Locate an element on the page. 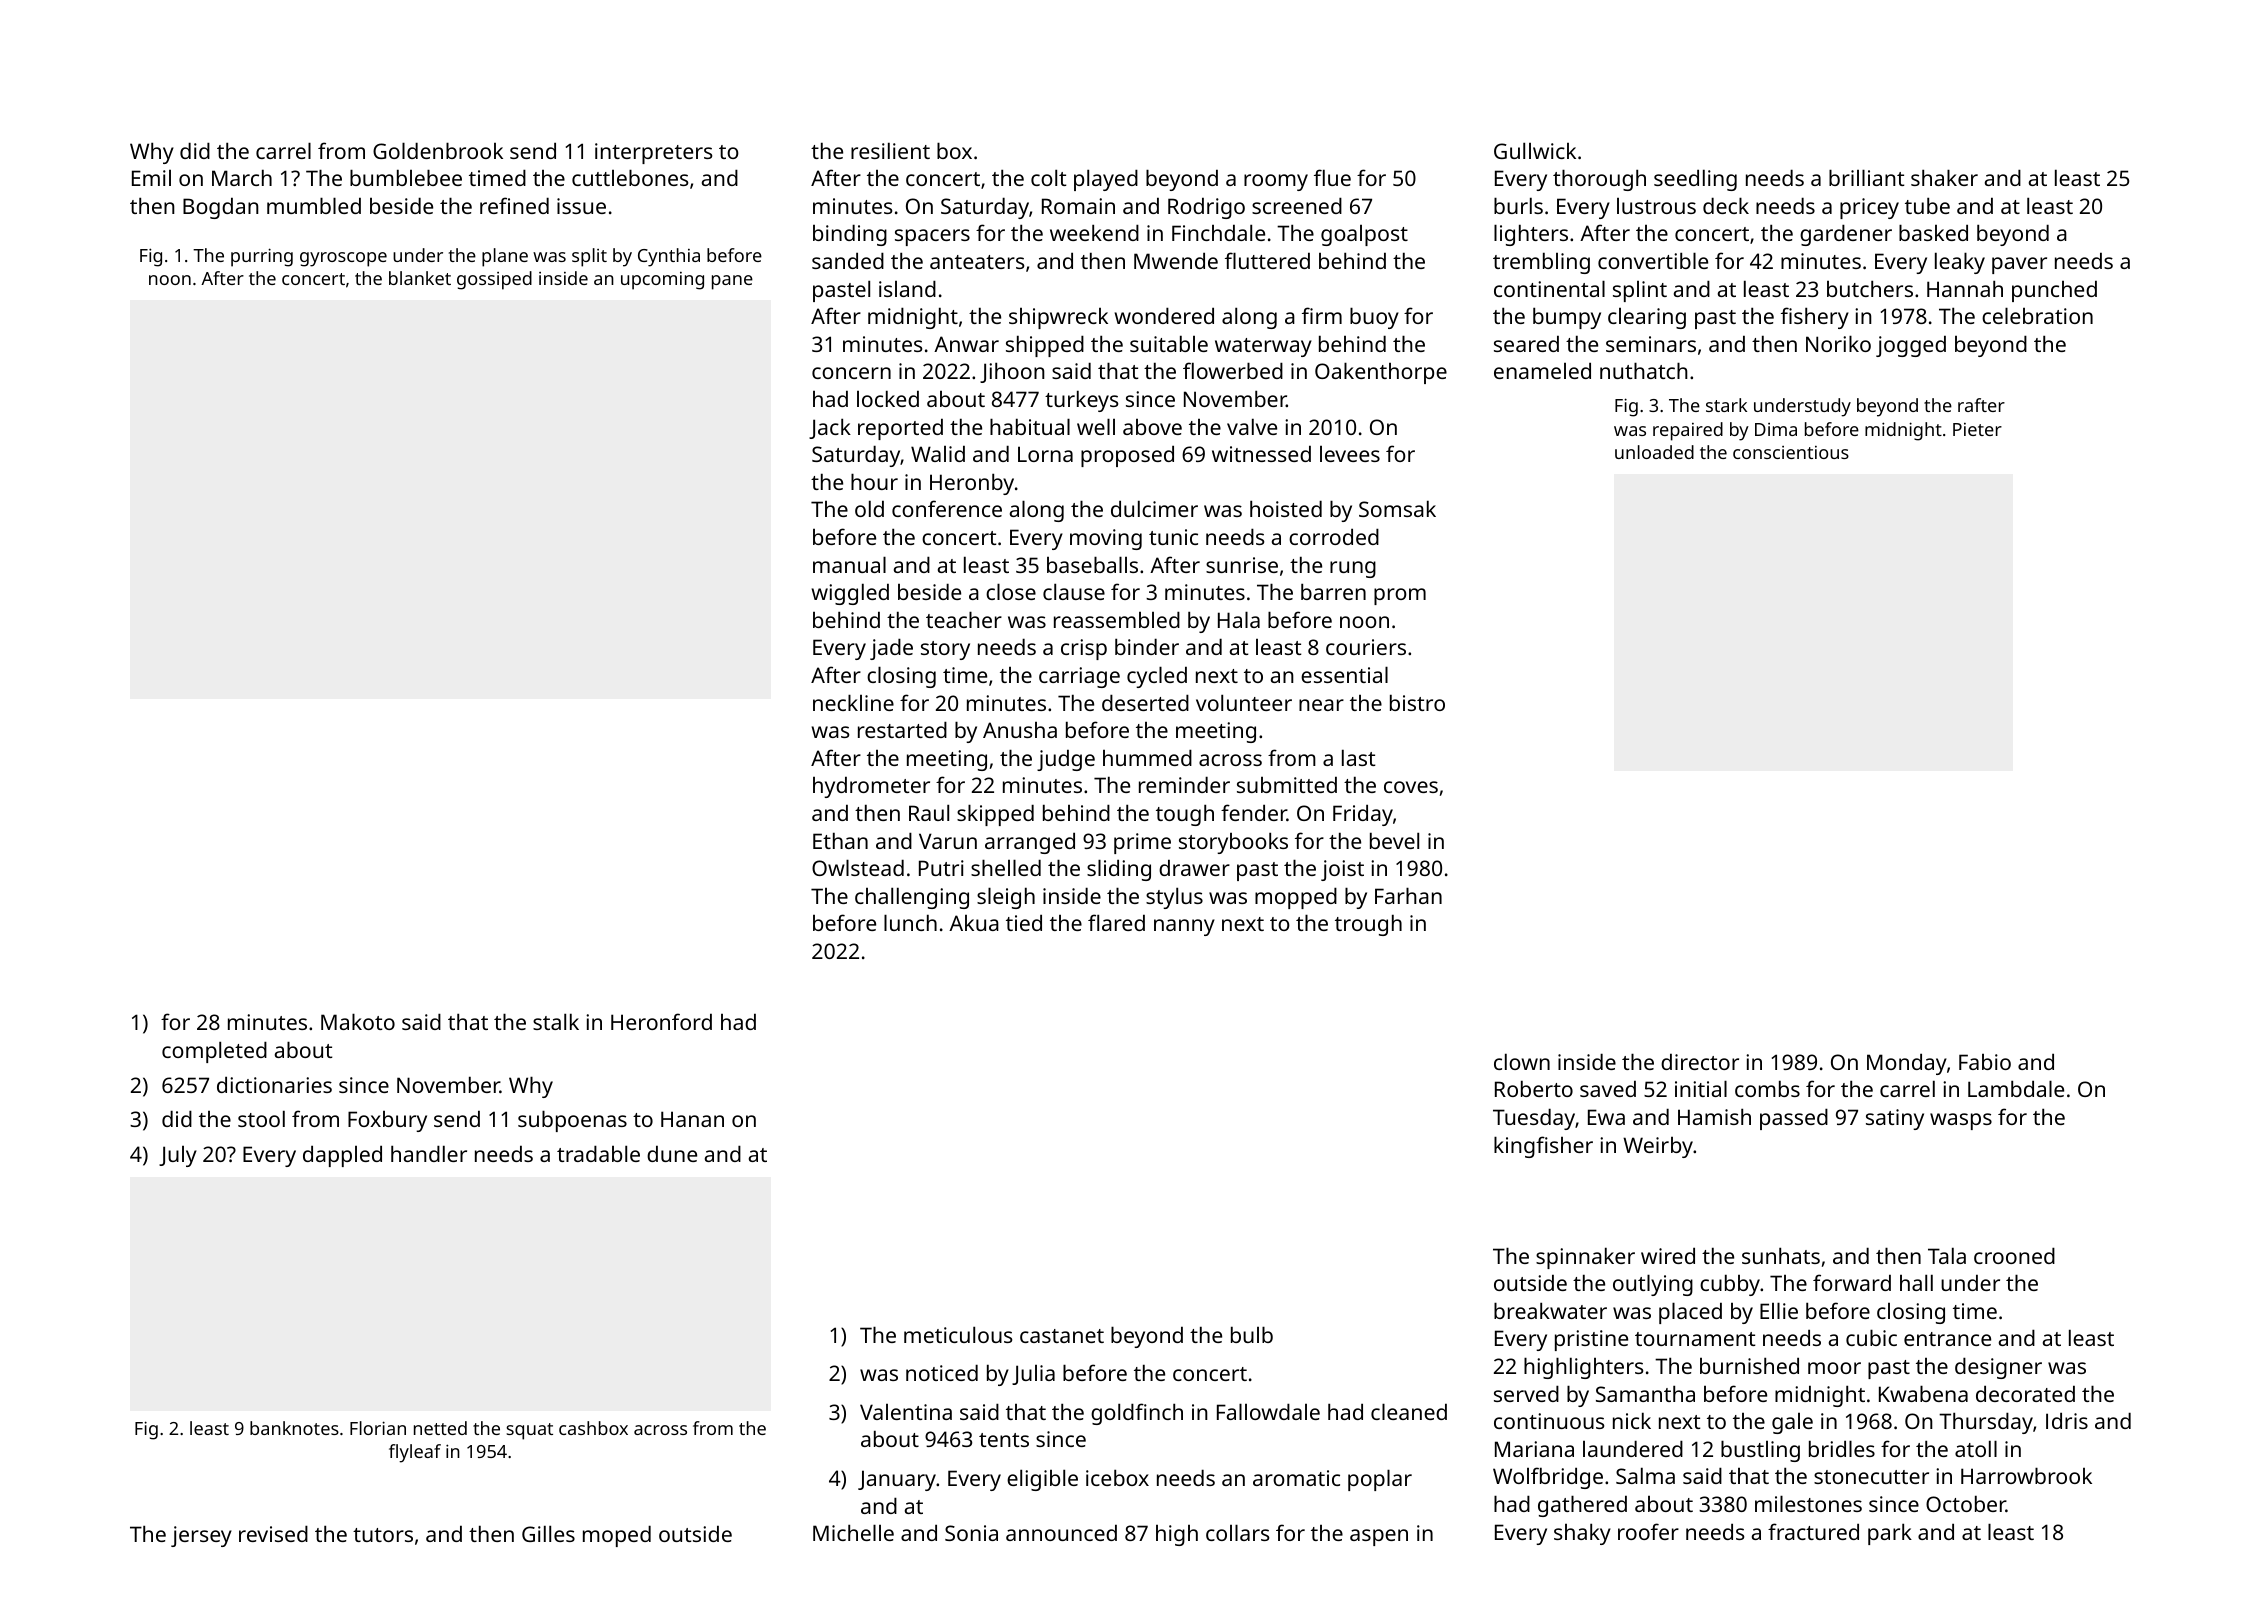 The height and width of the image is (1601, 2264). revised is located at coordinates (273, 1533).
